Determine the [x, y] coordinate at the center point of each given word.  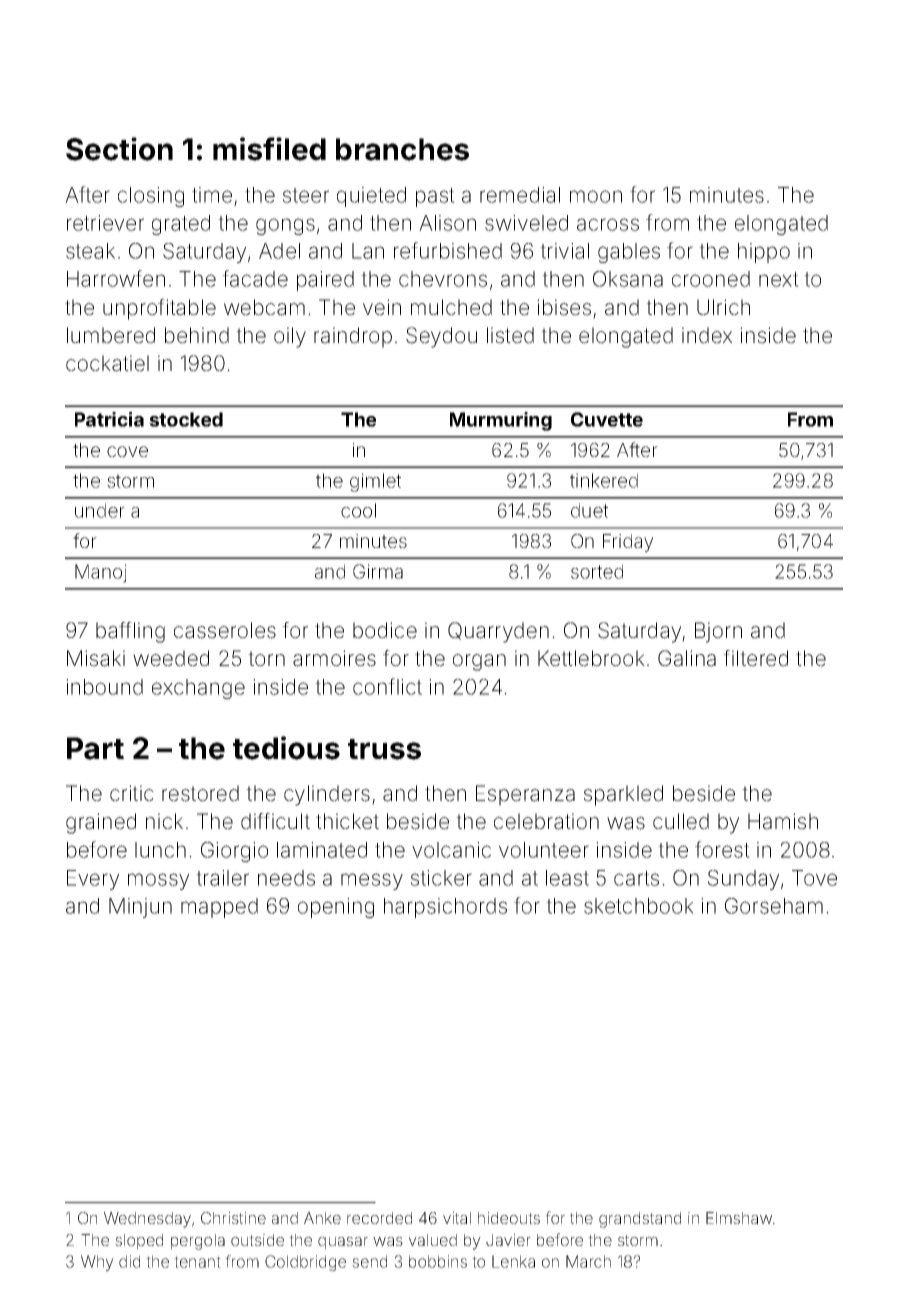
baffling [130, 632]
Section [119, 149]
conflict [387, 686]
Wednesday [147, 1220]
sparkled [623, 795]
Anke [322, 1218]
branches [402, 149]
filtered [755, 658]
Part [95, 748]
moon [596, 196]
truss [384, 749]
